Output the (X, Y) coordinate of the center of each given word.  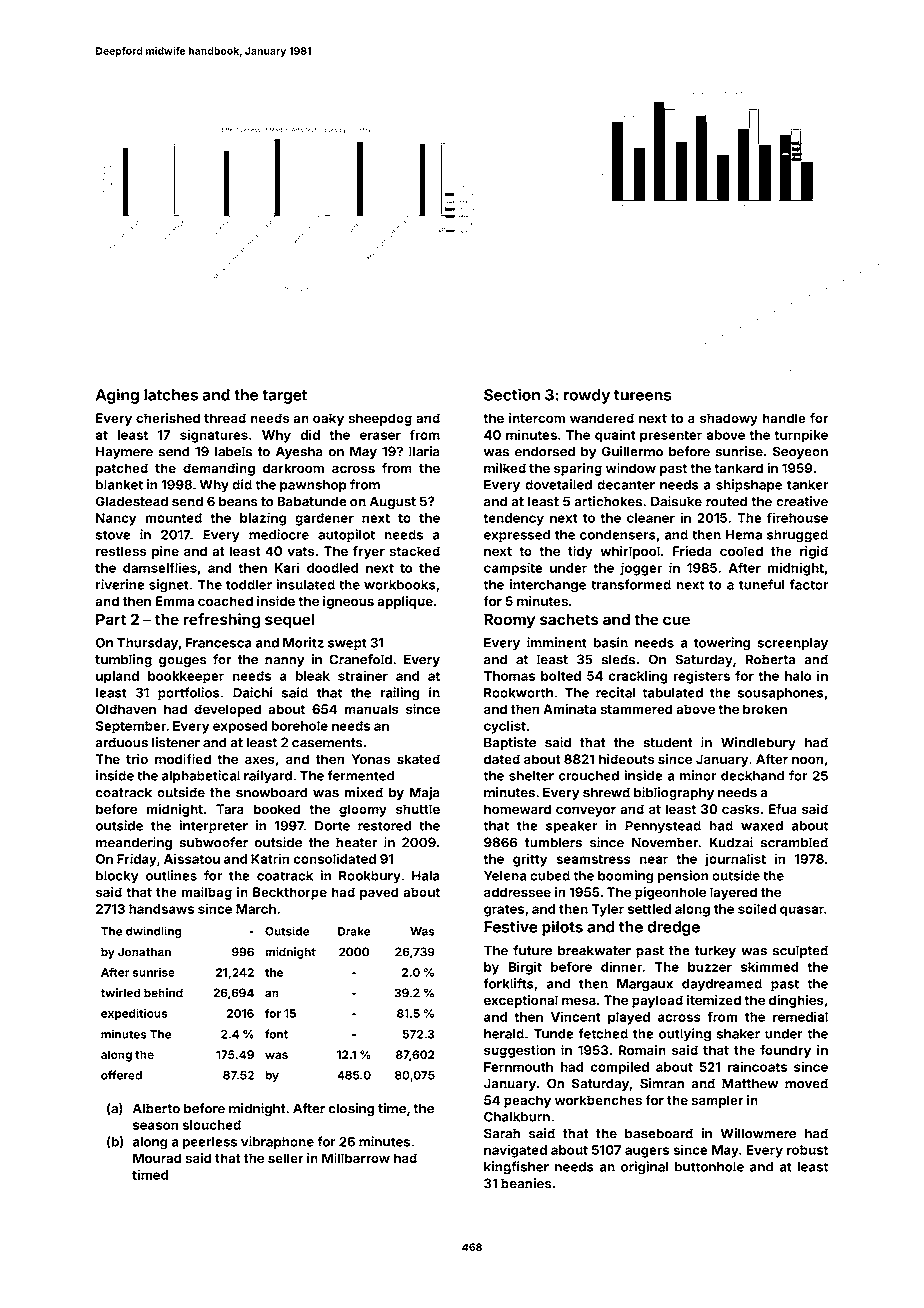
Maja (424, 793)
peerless (209, 1143)
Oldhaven (126, 709)
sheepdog (380, 419)
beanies (526, 1183)
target (284, 397)
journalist (735, 860)
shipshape (749, 486)
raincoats (757, 1066)
